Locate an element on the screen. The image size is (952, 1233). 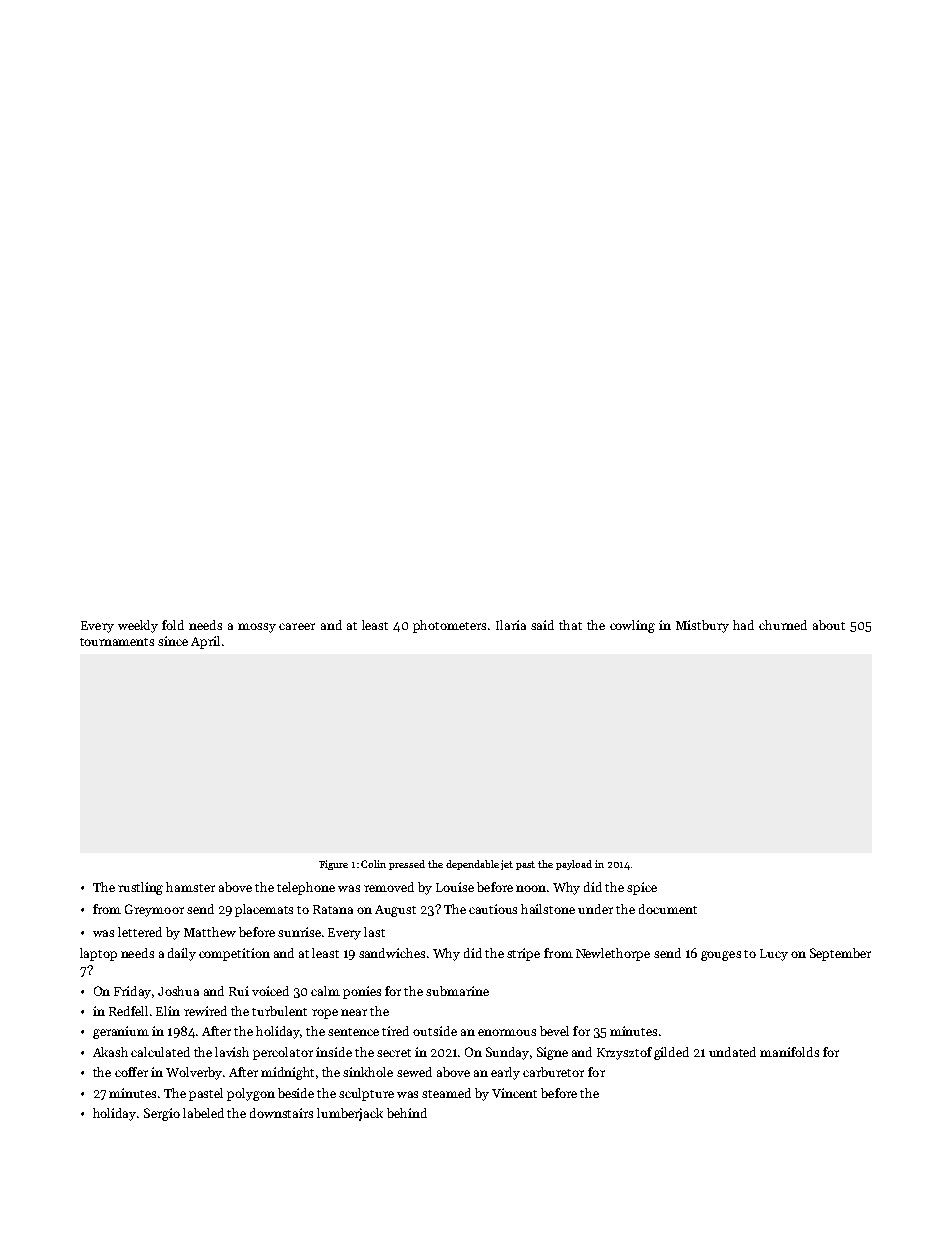
hamster is located at coordinates (190, 887).
